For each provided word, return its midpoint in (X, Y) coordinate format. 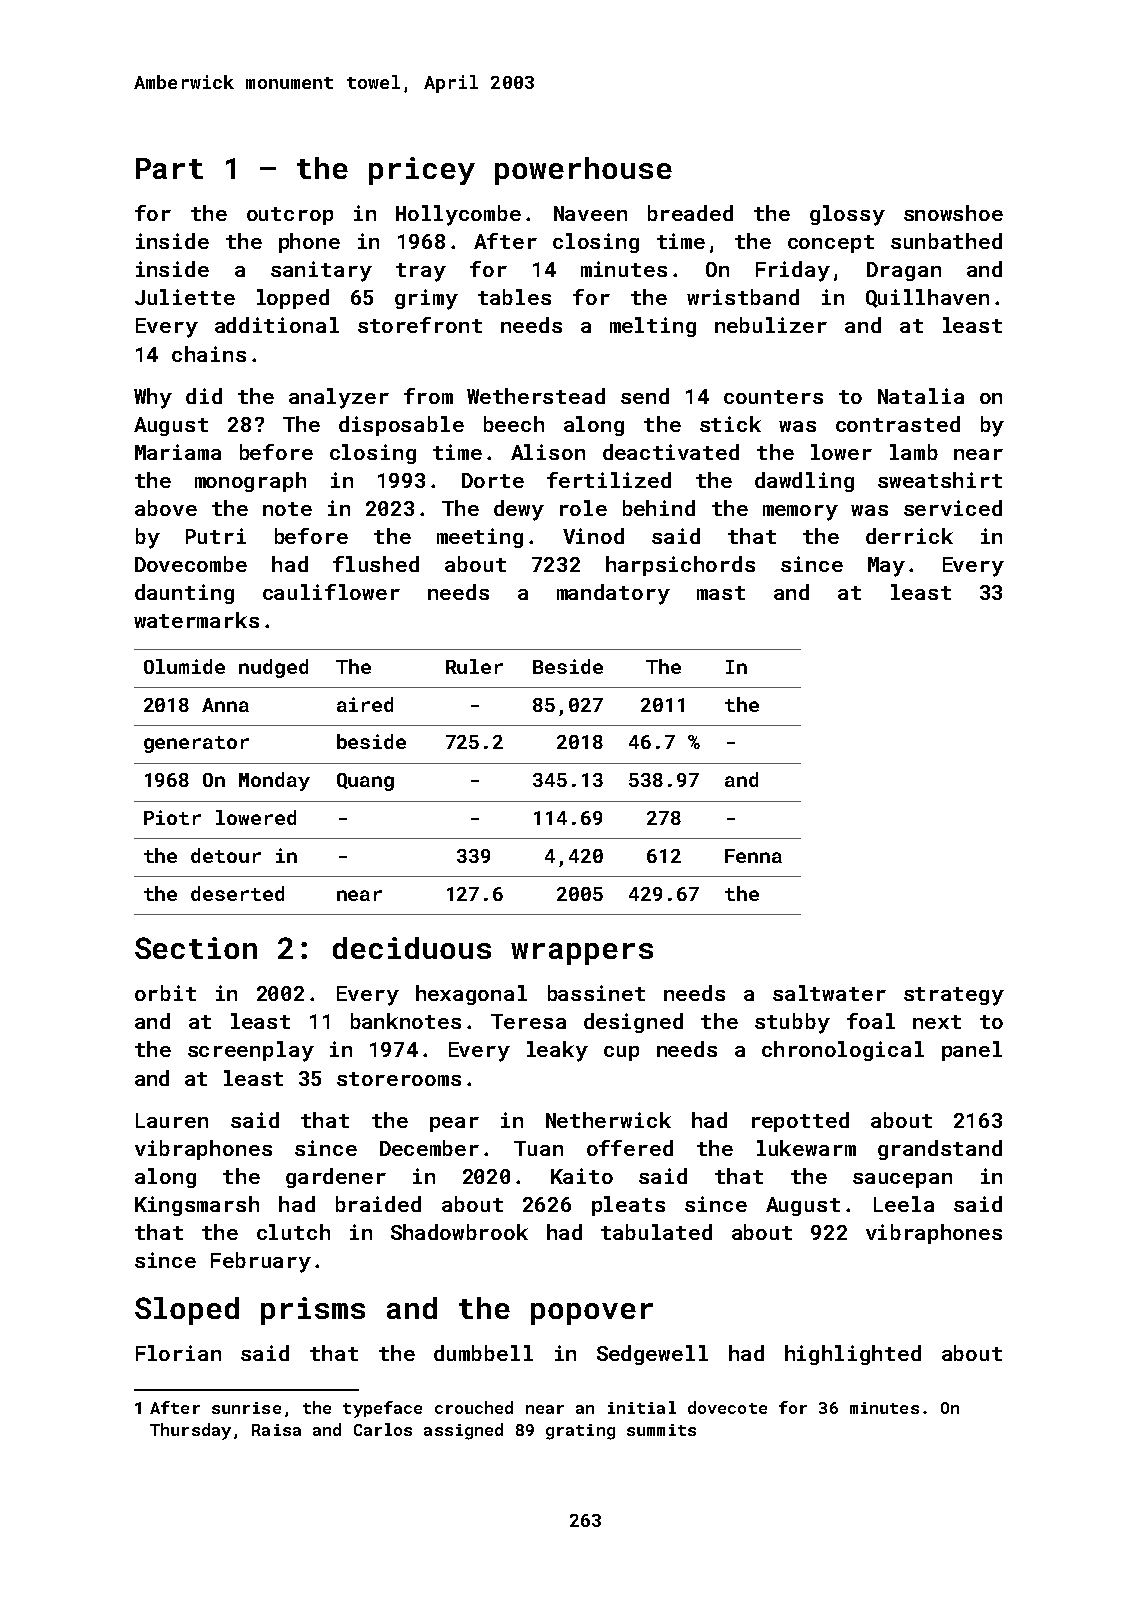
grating (580, 1432)
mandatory (613, 594)
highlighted (853, 1355)
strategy (954, 996)
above (166, 508)
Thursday (190, 1431)
